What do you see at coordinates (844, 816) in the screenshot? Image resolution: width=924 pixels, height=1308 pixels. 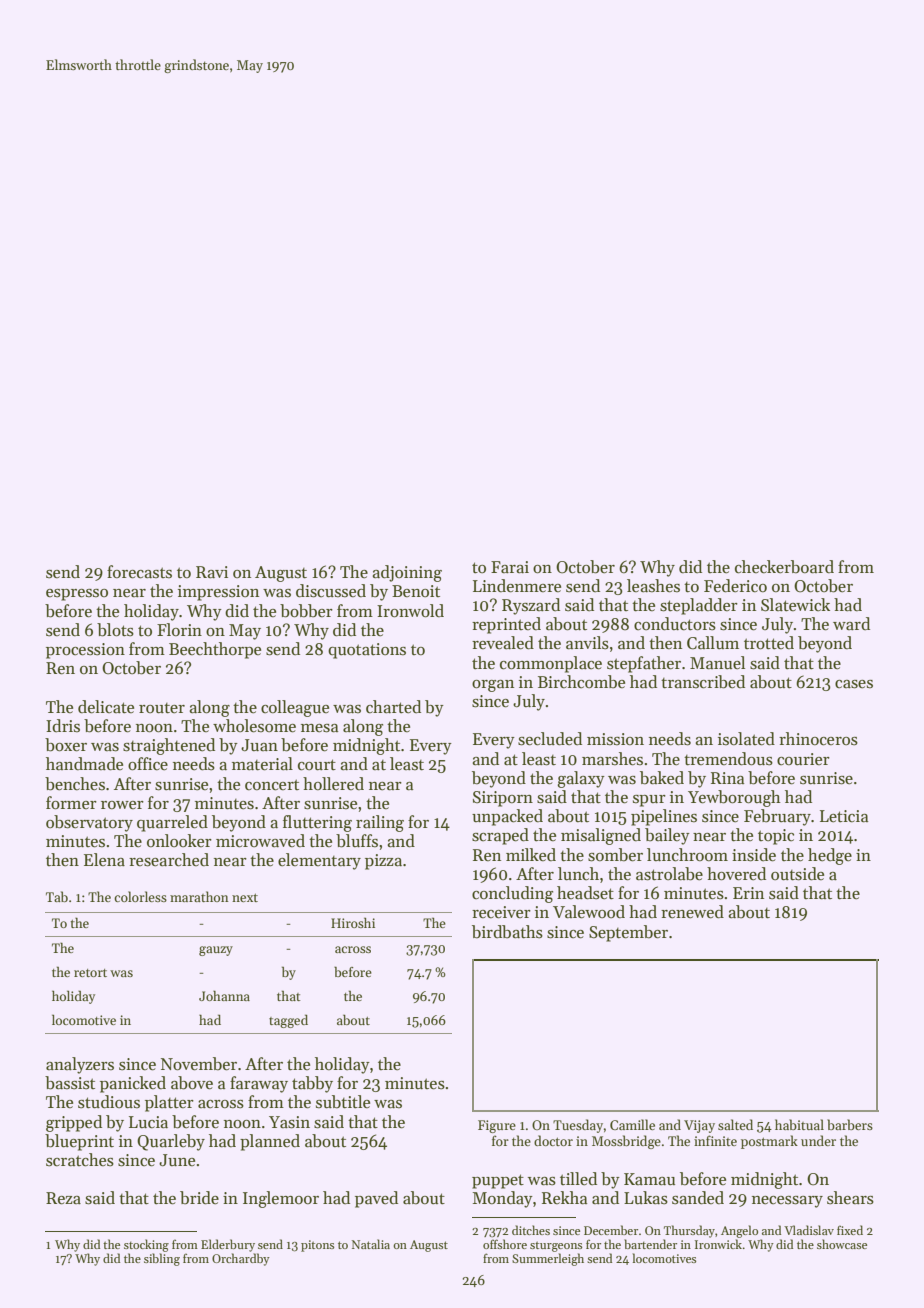 I see `Leticia` at bounding box center [844, 816].
